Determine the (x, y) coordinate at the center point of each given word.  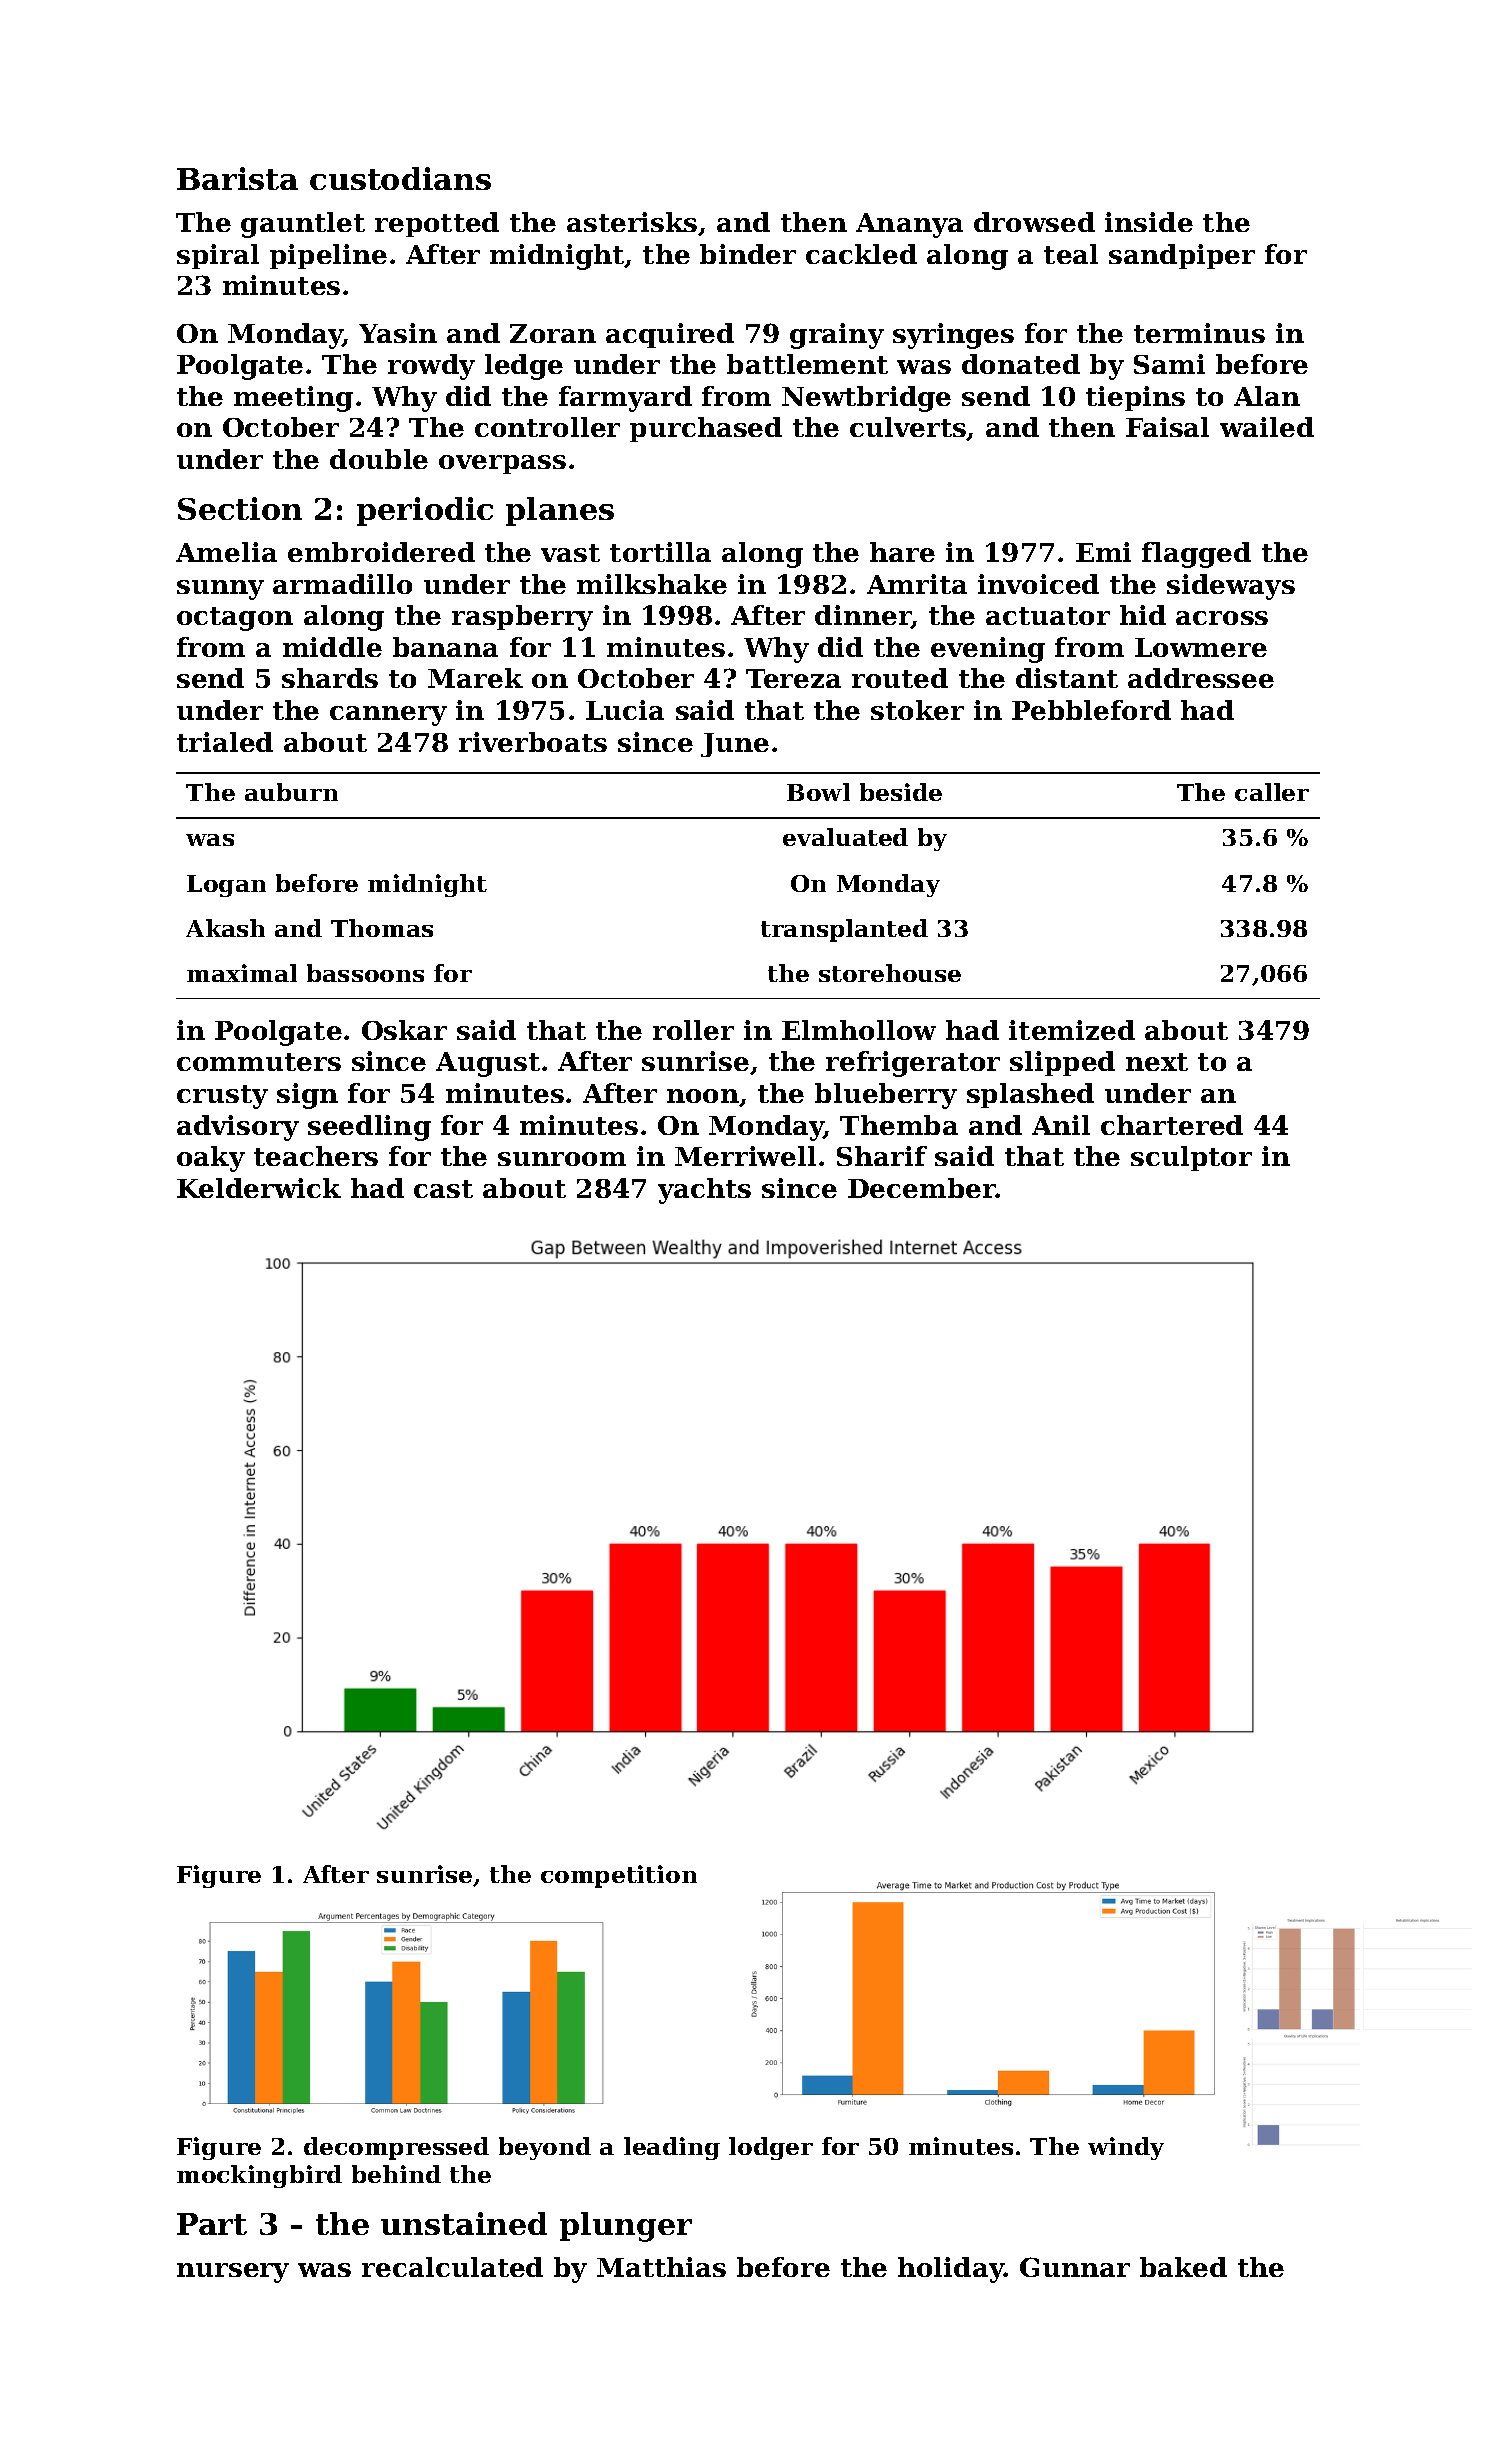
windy (1126, 2148)
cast (443, 1189)
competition (619, 1876)
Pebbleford (1091, 710)
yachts (704, 1191)
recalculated (452, 2267)
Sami (1169, 364)
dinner (863, 616)
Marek (475, 678)
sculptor (1191, 1158)
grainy (837, 336)
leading (672, 2148)
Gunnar (1075, 2267)
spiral (218, 256)
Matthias (661, 2267)
